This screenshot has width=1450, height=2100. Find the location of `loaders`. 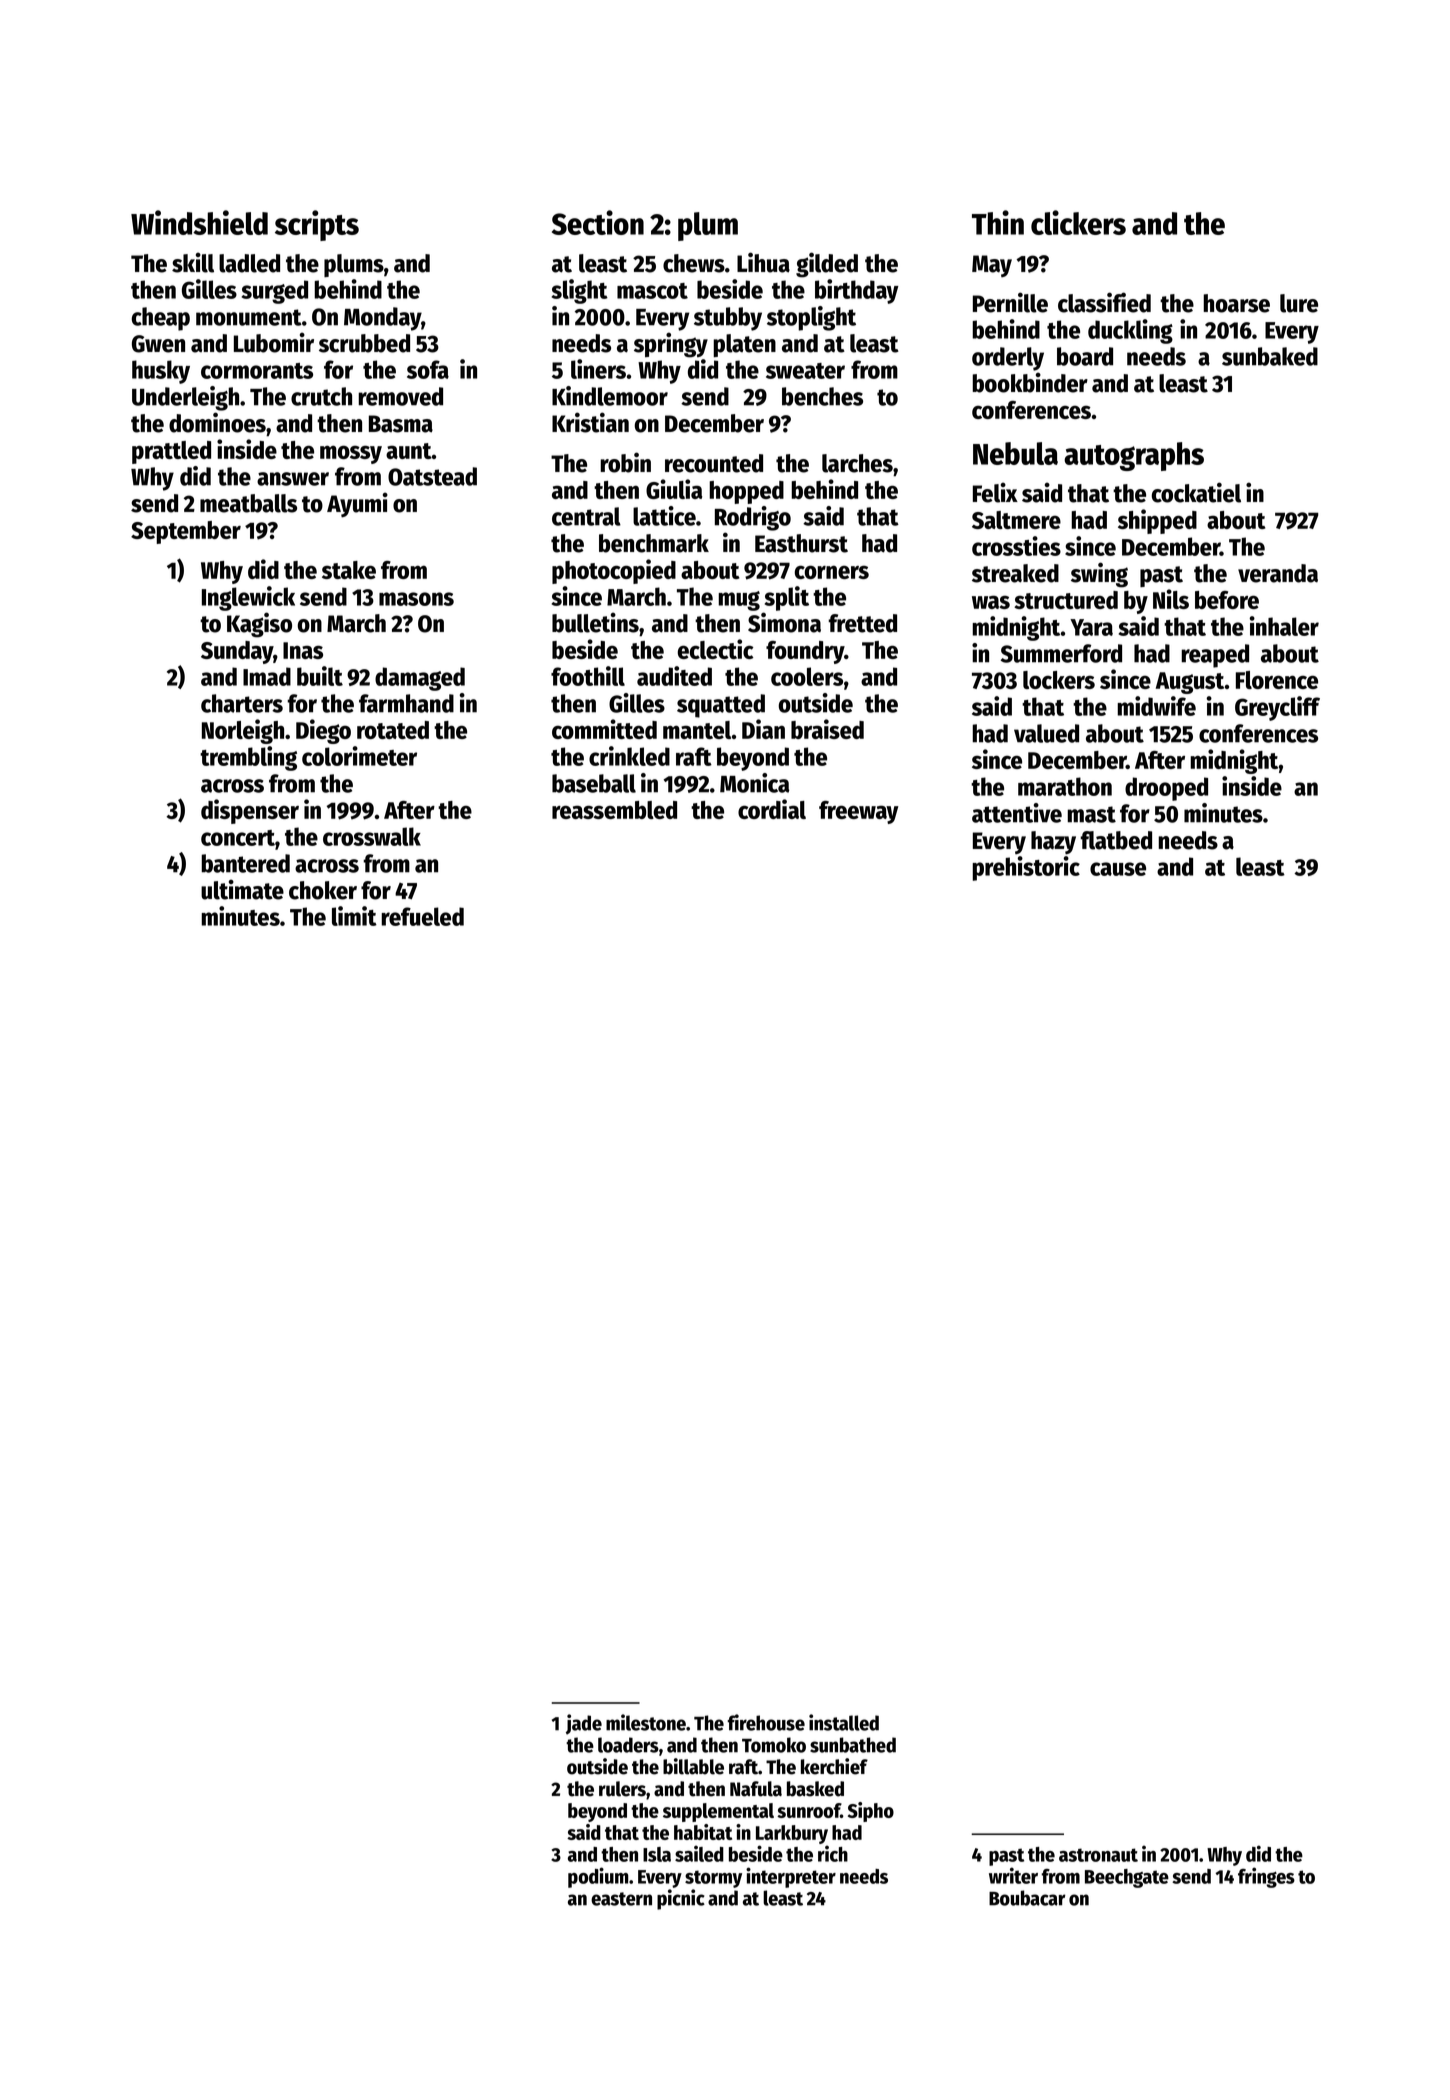

loaders is located at coordinates (628, 1745).
